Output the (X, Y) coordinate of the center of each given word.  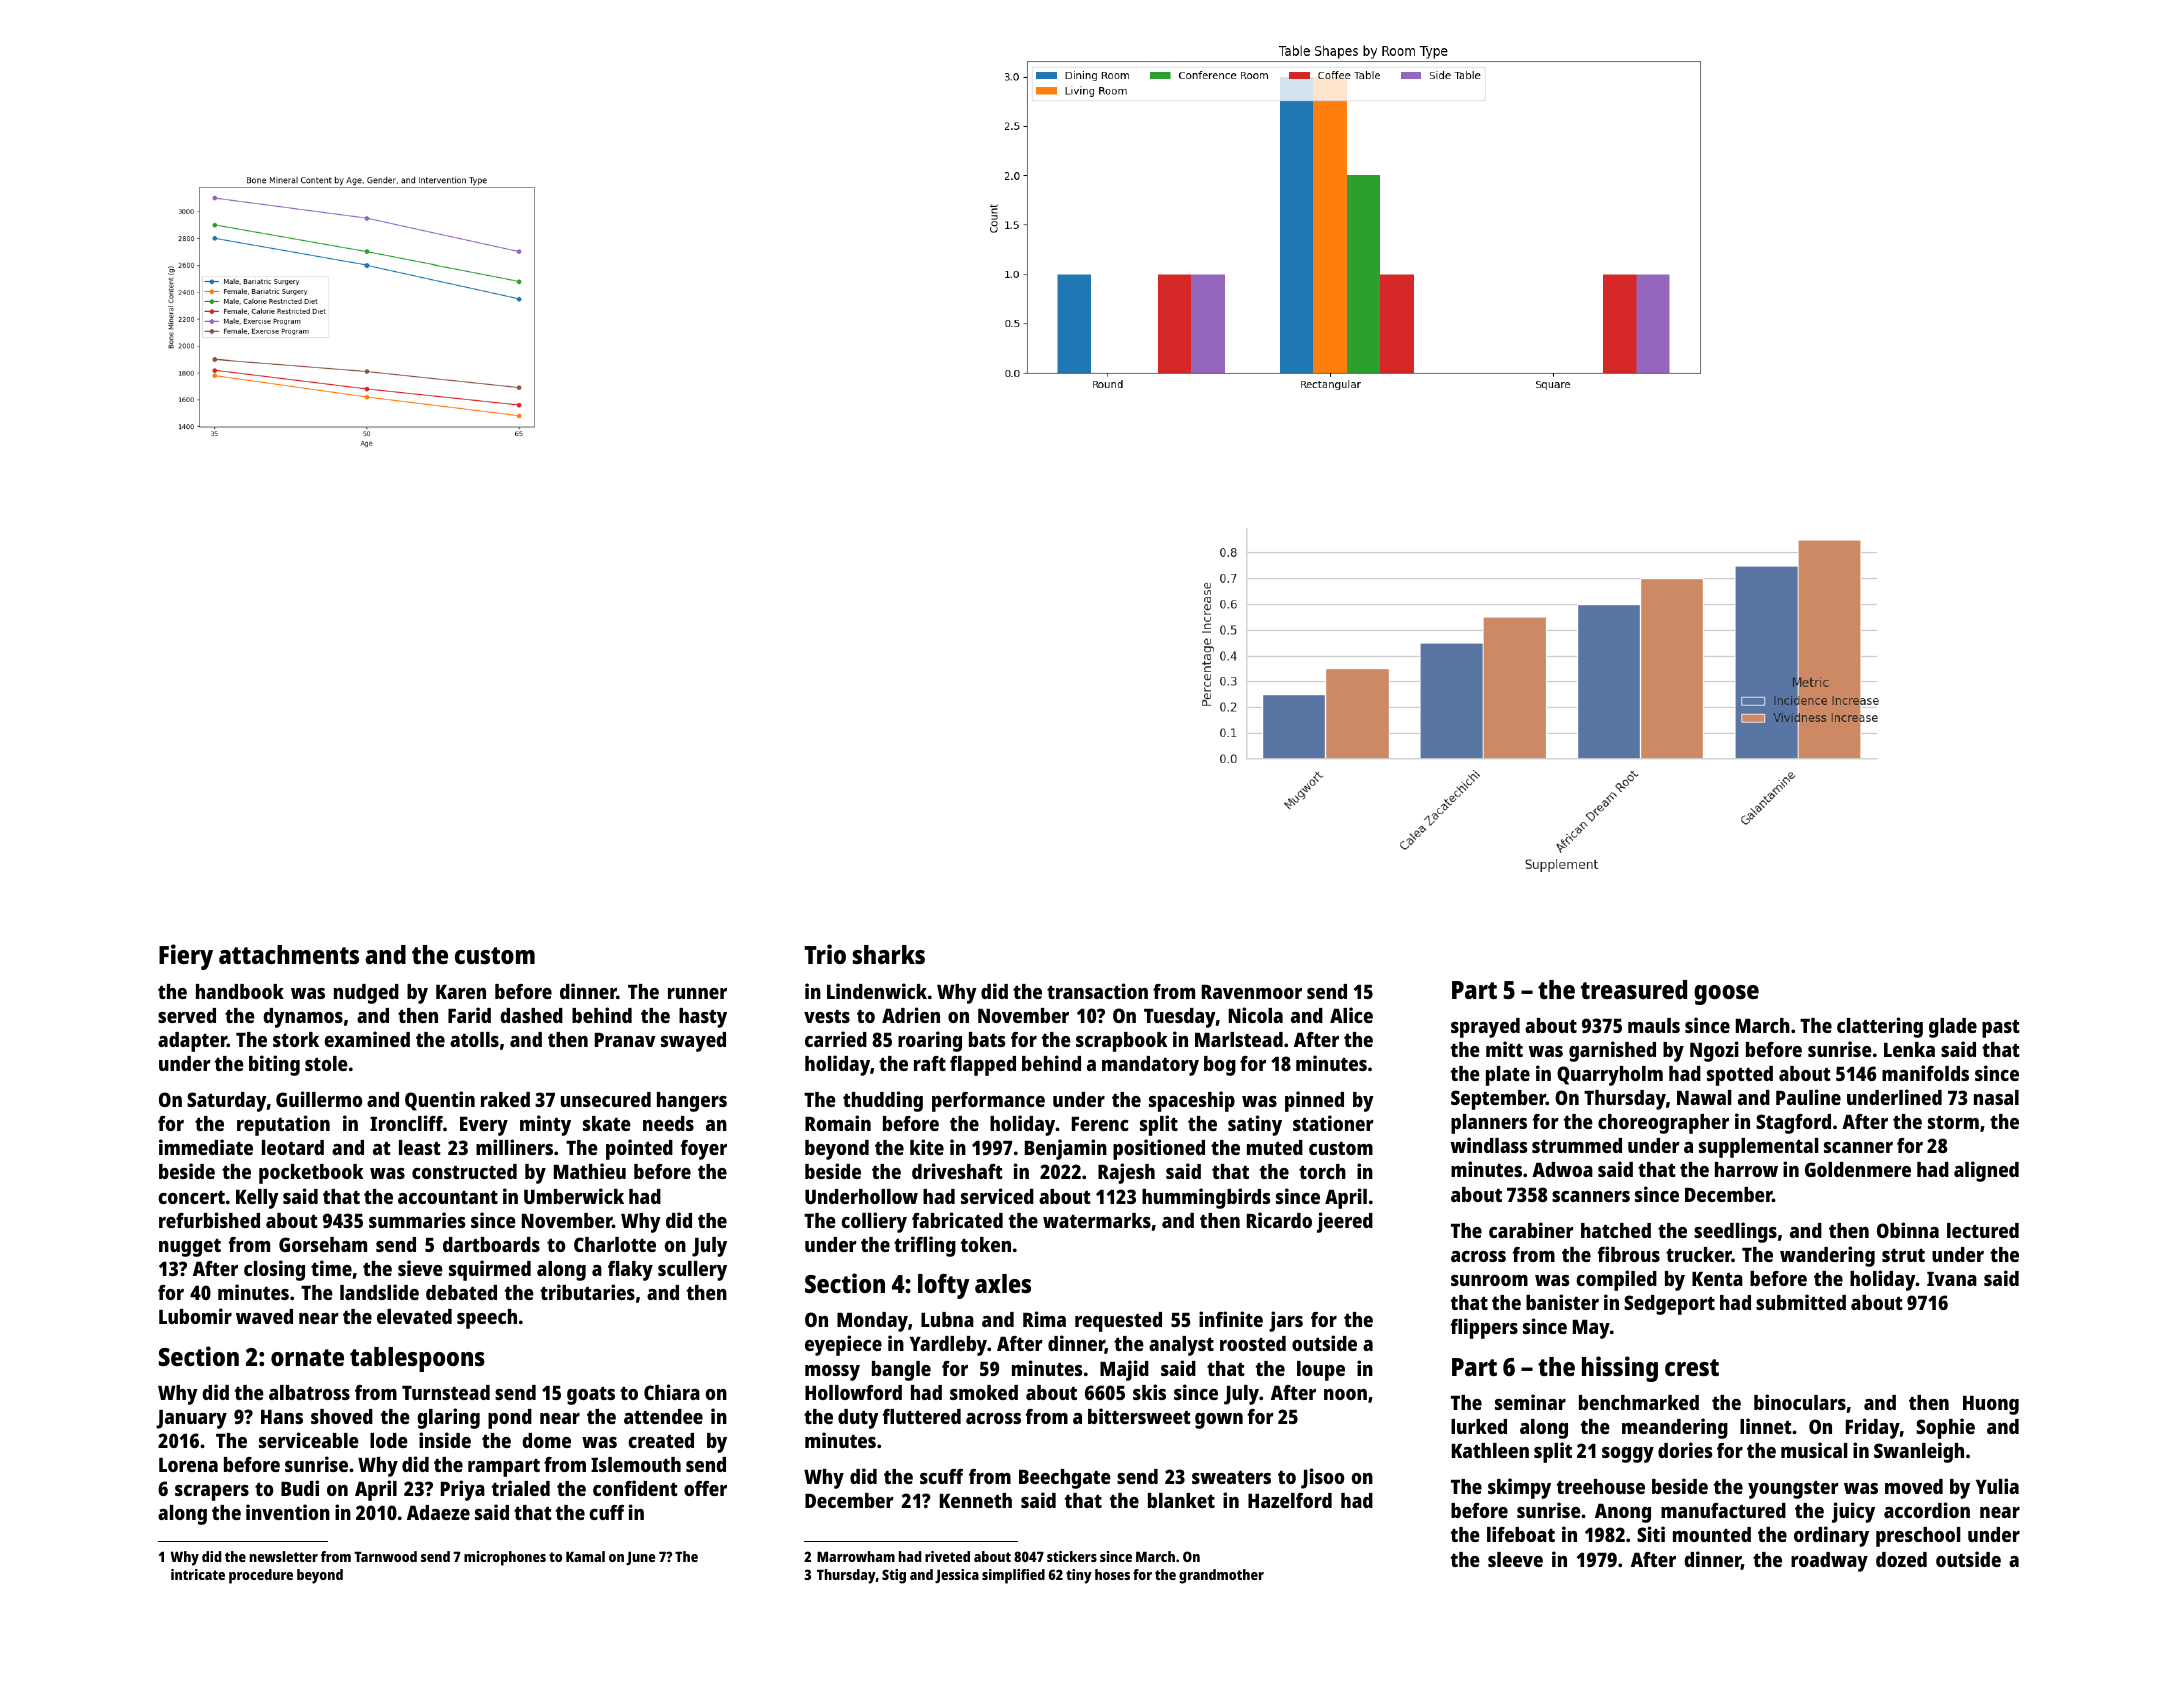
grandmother (1221, 1576)
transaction (1097, 991)
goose (1726, 995)
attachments (289, 954)
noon (1345, 1394)
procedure (261, 1576)
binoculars (1800, 1402)
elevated (414, 1316)
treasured (1634, 989)
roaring (930, 1041)
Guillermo (319, 1099)
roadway (1829, 1562)
